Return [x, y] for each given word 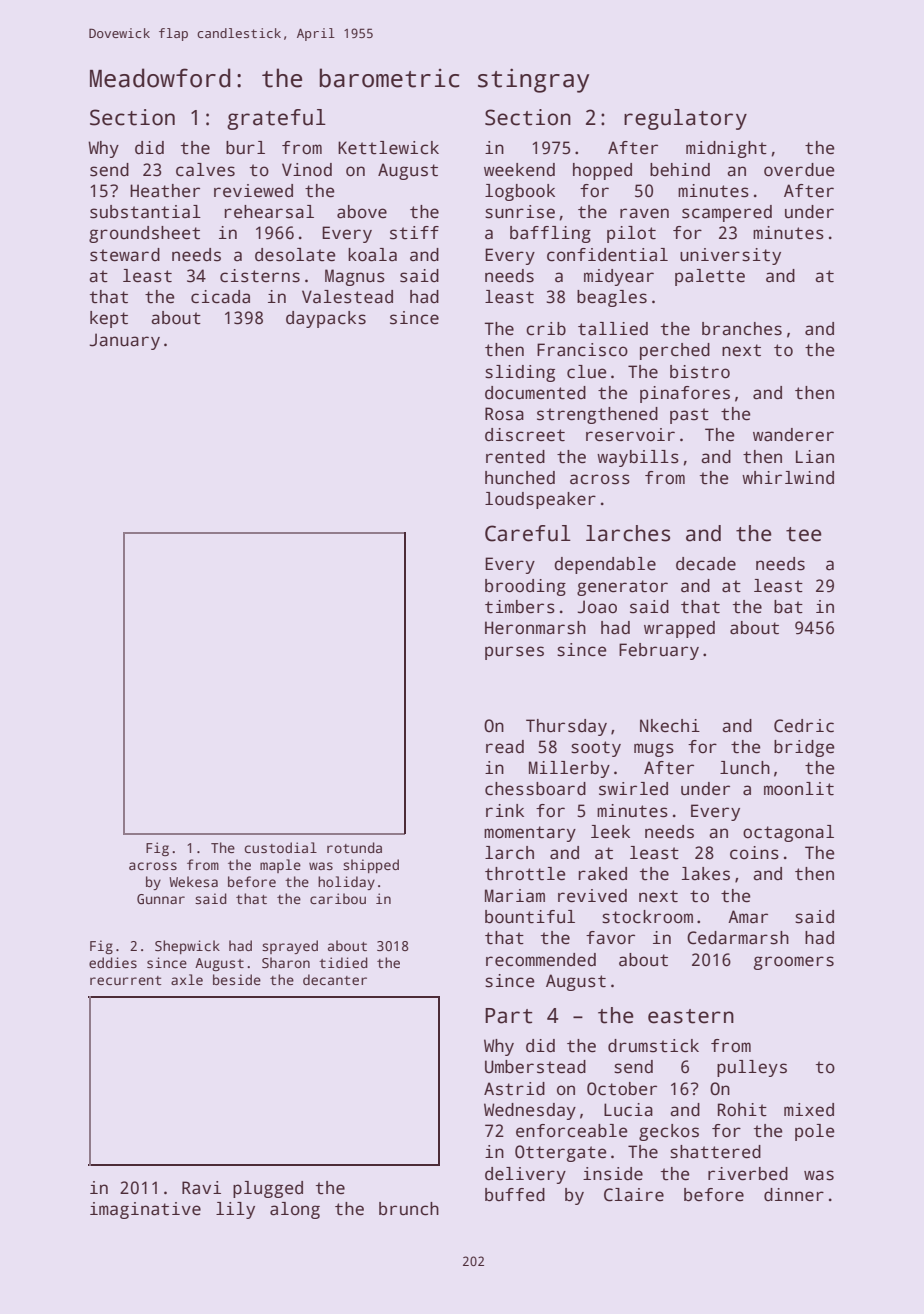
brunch [409, 1209]
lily [235, 1210]
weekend [519, 170]
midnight [726, 149]
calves [205, 170]
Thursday [566, 727]
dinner [794, 1194]
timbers [520, 607]
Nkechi [670, 726]
